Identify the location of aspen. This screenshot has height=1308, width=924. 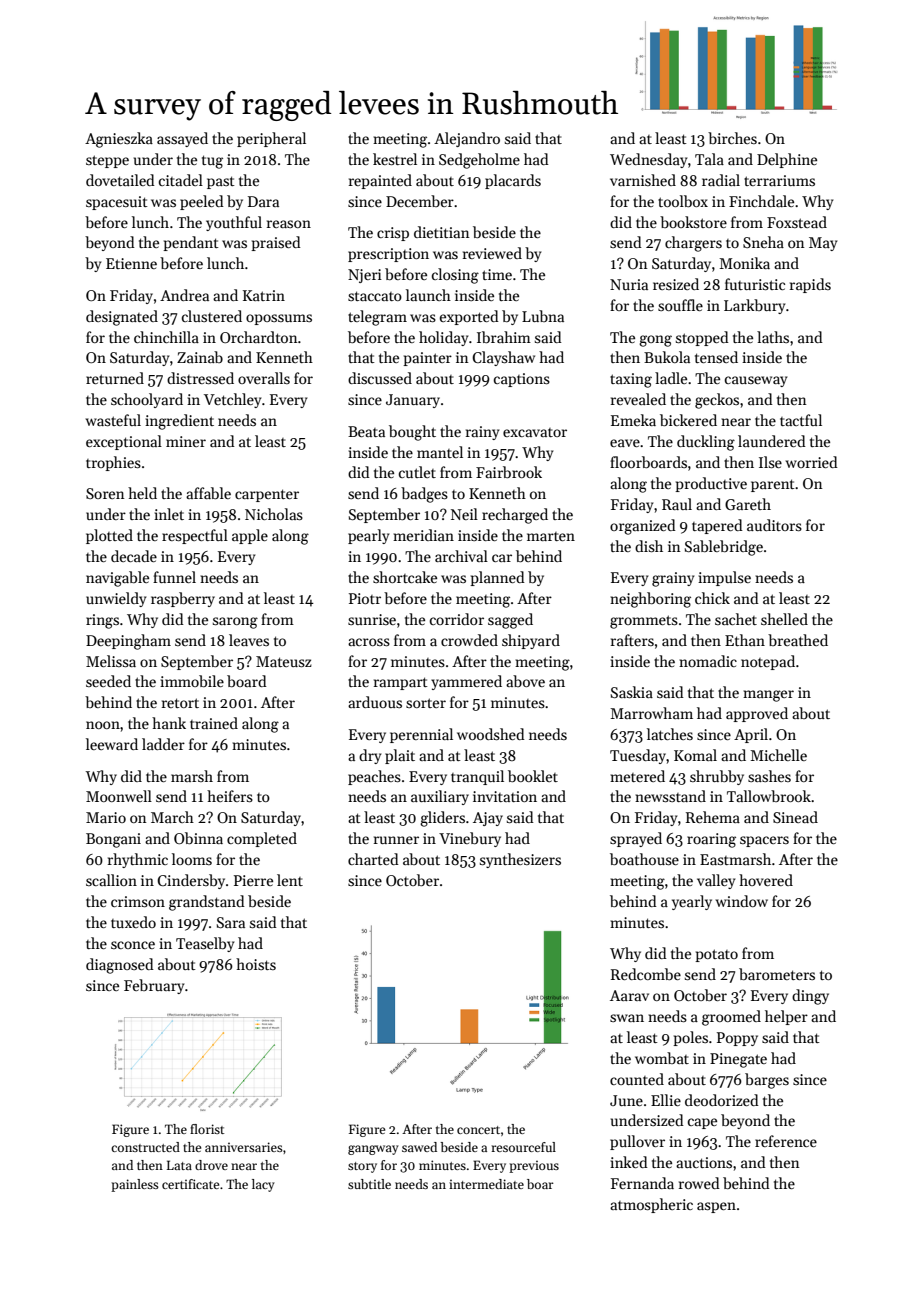
(716, 1207).
